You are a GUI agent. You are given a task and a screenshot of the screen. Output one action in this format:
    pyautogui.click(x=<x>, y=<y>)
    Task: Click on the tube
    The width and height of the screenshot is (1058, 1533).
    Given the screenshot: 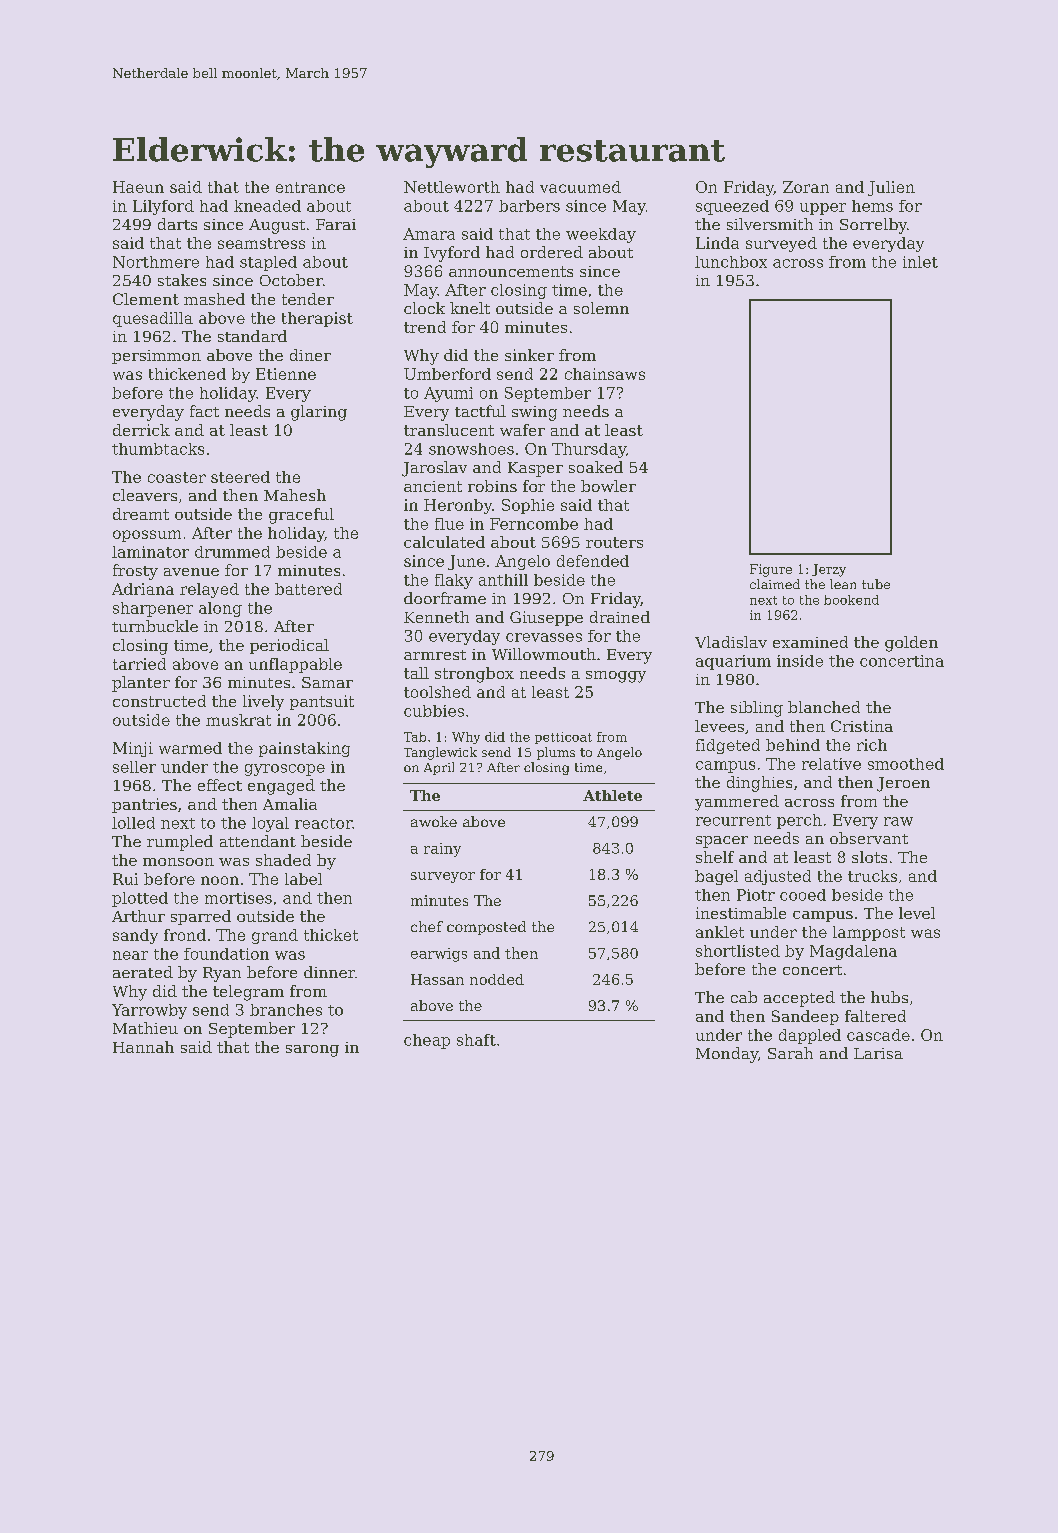 What is the action you would take?
    pyautogui.click(x=876, y=584)
